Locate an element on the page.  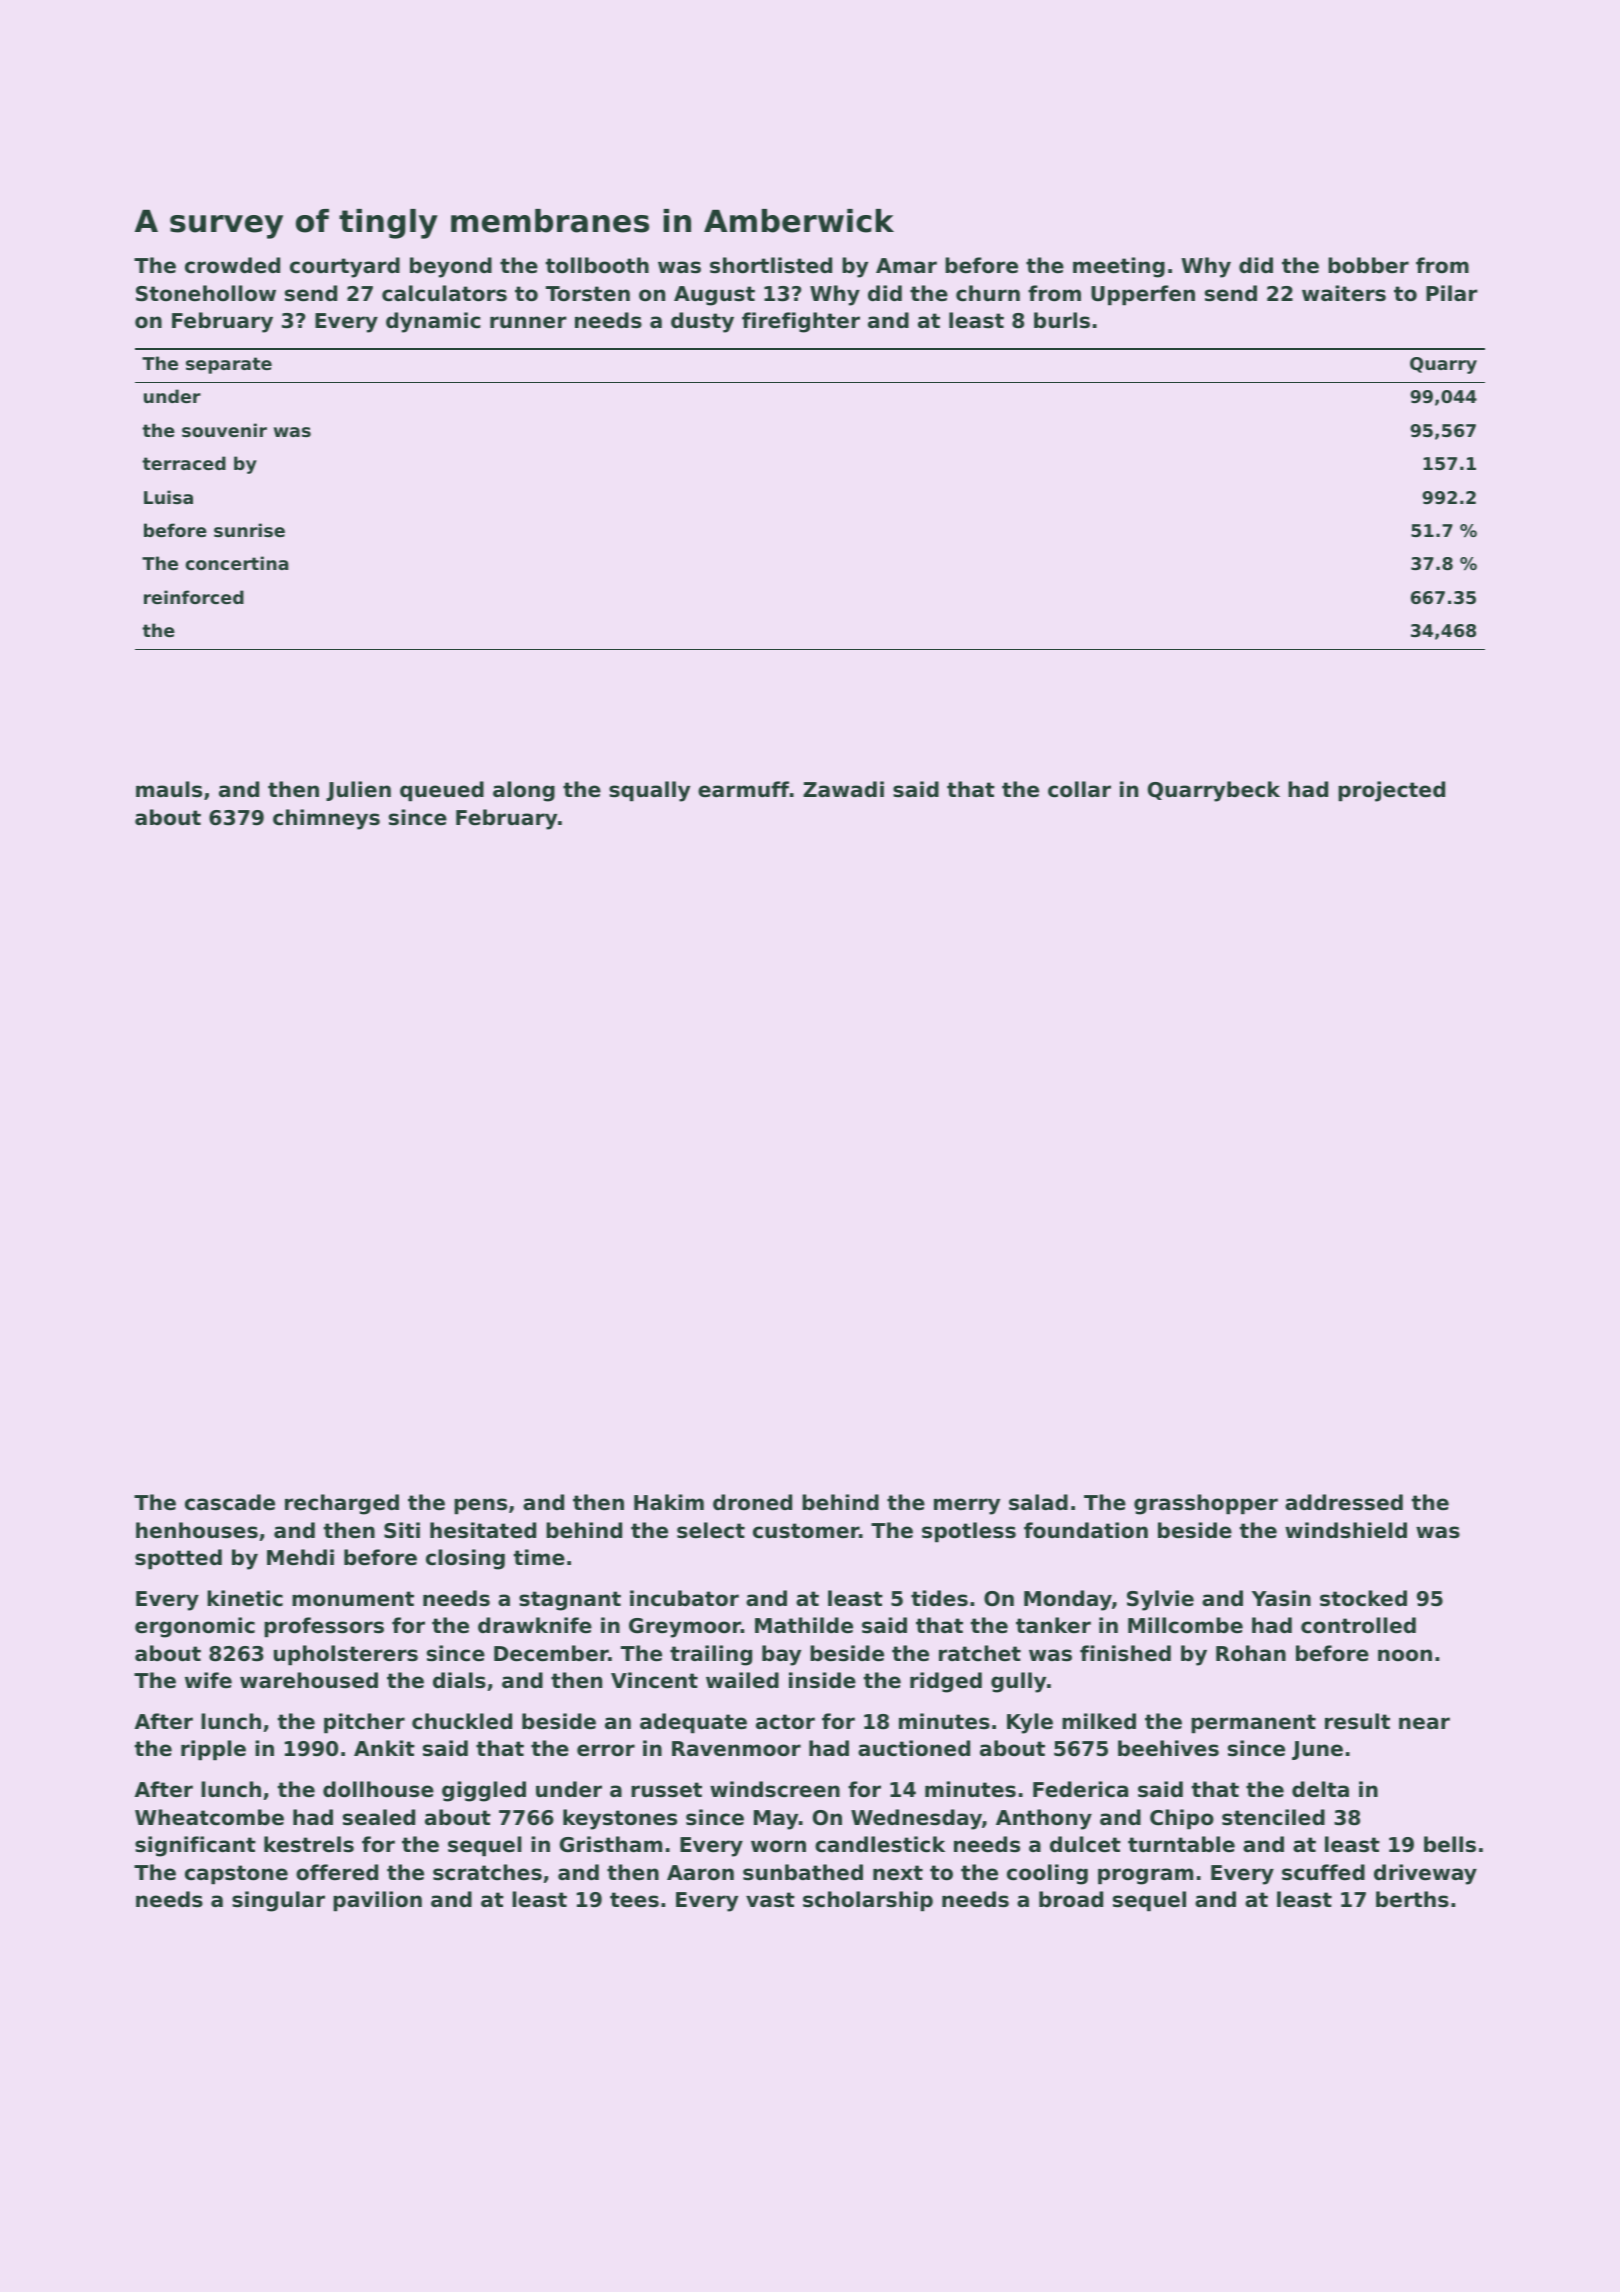
Amar is located at coordinates (906, 265).
